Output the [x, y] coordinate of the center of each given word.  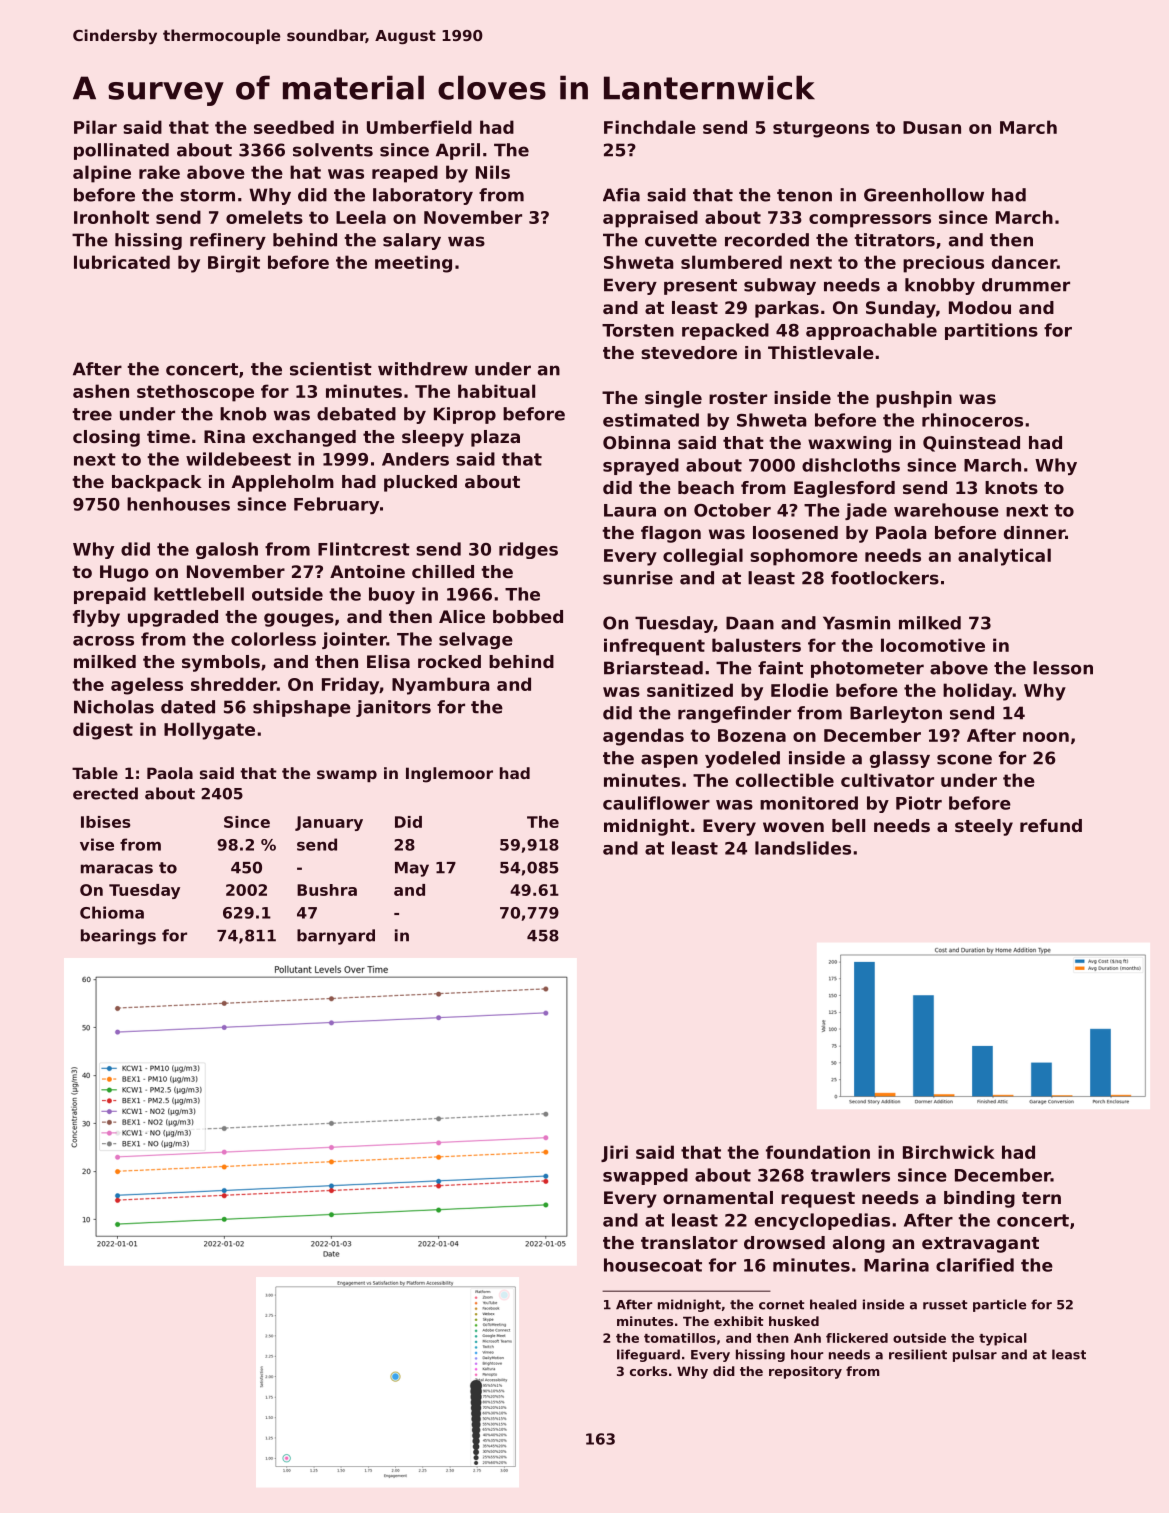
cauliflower [656, 803]
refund [1051, 825]
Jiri [614, 1153]
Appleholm [283, 483]
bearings [118, 937]
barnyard [336, 937]
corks [648, 1371]
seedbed [294, 127]
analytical [1004, 557]
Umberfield [419, 127]
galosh [227, 550]
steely [984, 827]
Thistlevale [821, 352]
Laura [630, 510]
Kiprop [465, 415]
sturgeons [821, 129]
